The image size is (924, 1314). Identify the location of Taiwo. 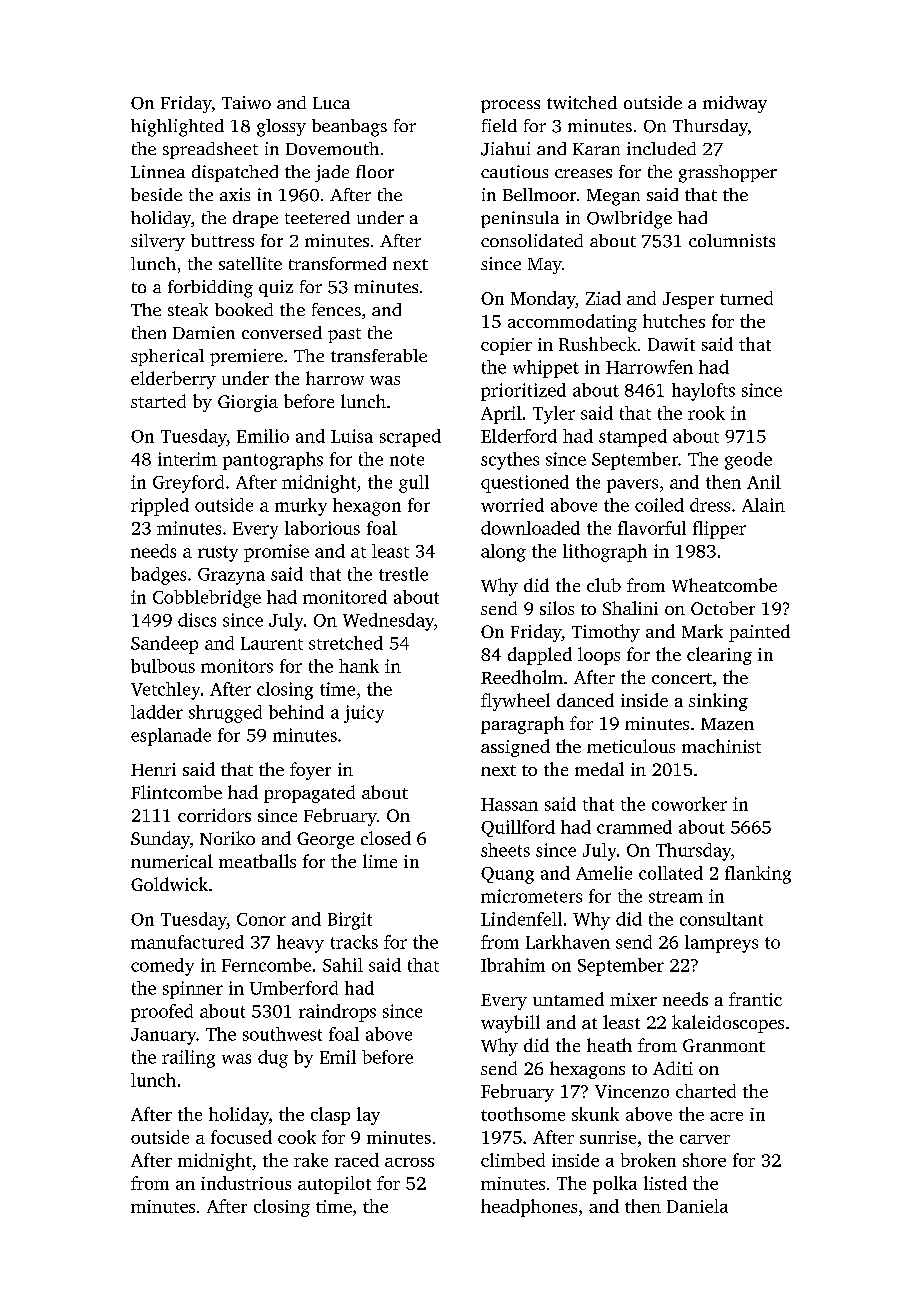
(246, 102).
